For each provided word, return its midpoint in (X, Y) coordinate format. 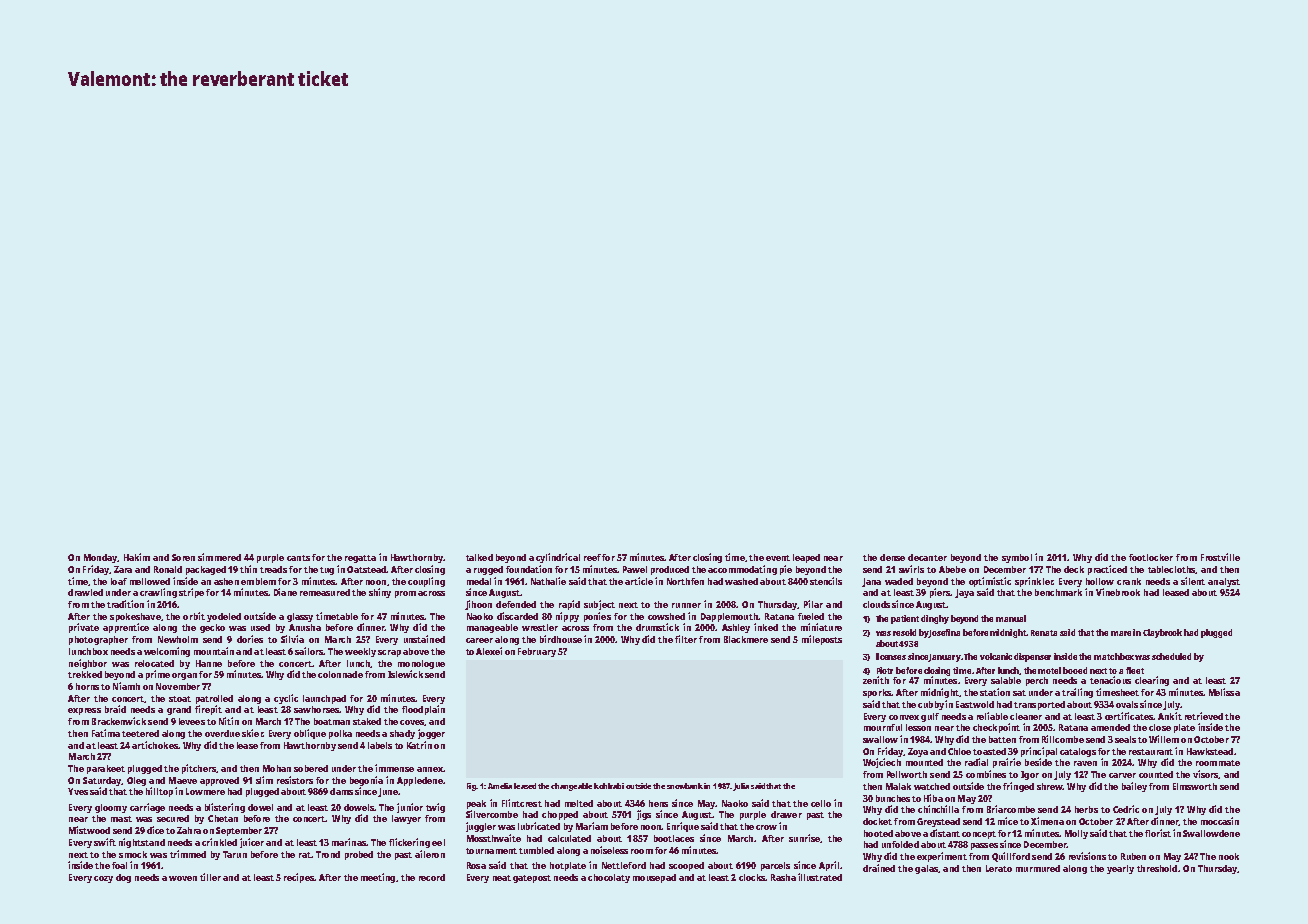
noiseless (609, 850)
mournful (883, 727)
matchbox (1114, 656)
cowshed (666, 616)
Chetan (223, 818)
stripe (191, 593)
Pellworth (907, 774)
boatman (332, 721)
